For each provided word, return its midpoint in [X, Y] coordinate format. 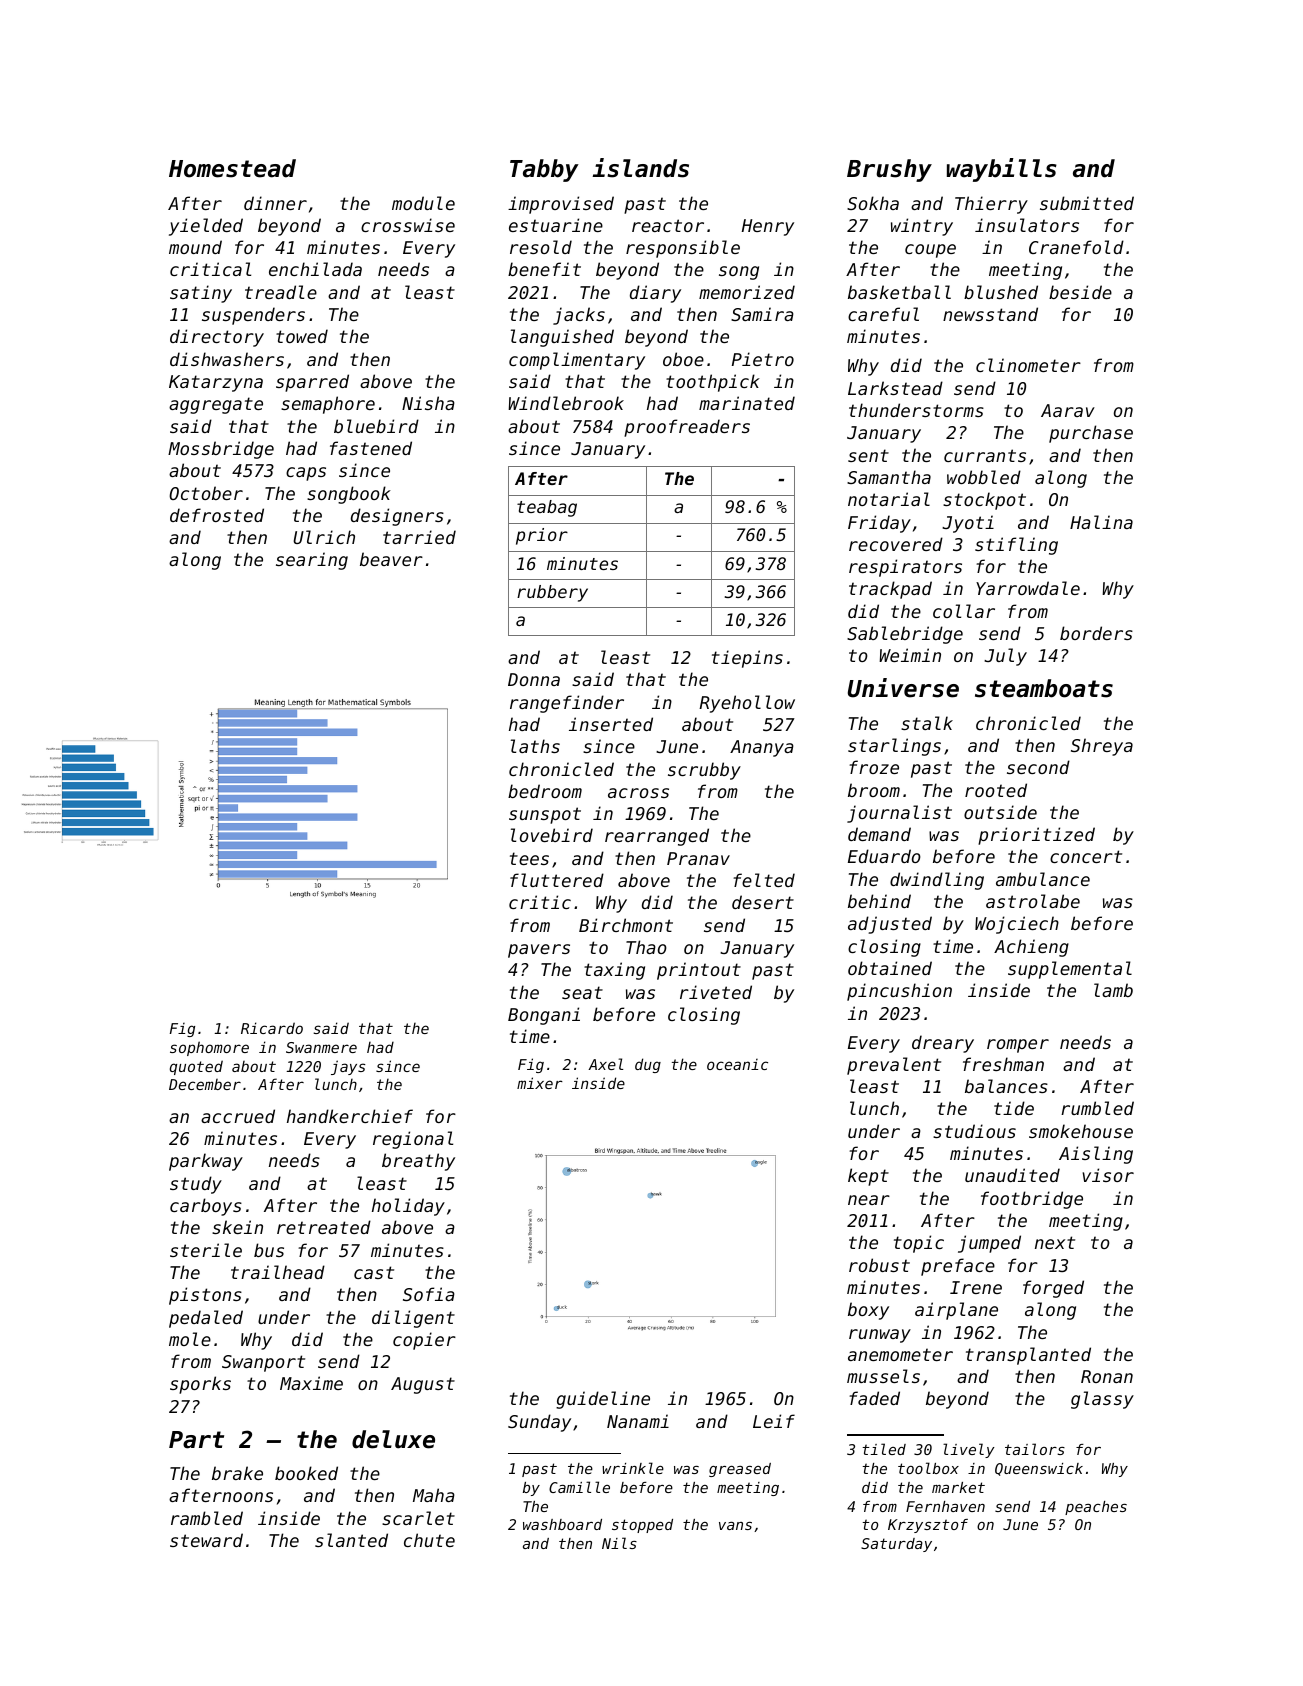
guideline [603, 1400]
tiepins [747, 659]
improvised [561, 205]
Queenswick [1039, 1469]
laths [535, 746]
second [1038, 767]
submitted [1087, 203]
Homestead [232, 168]
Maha [434, 1495]
